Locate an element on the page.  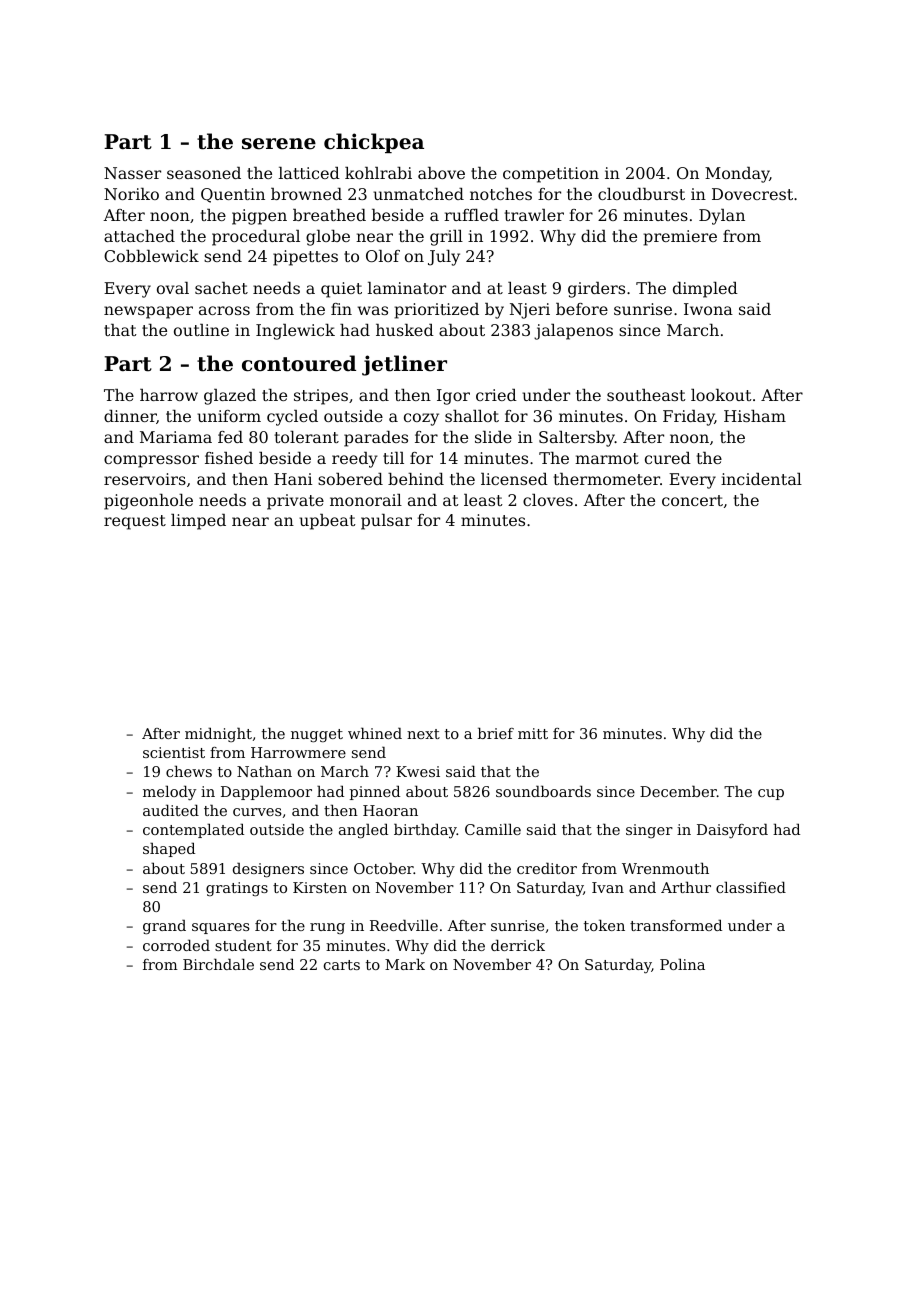
Saltersby is located at coordinates (577, 439).
